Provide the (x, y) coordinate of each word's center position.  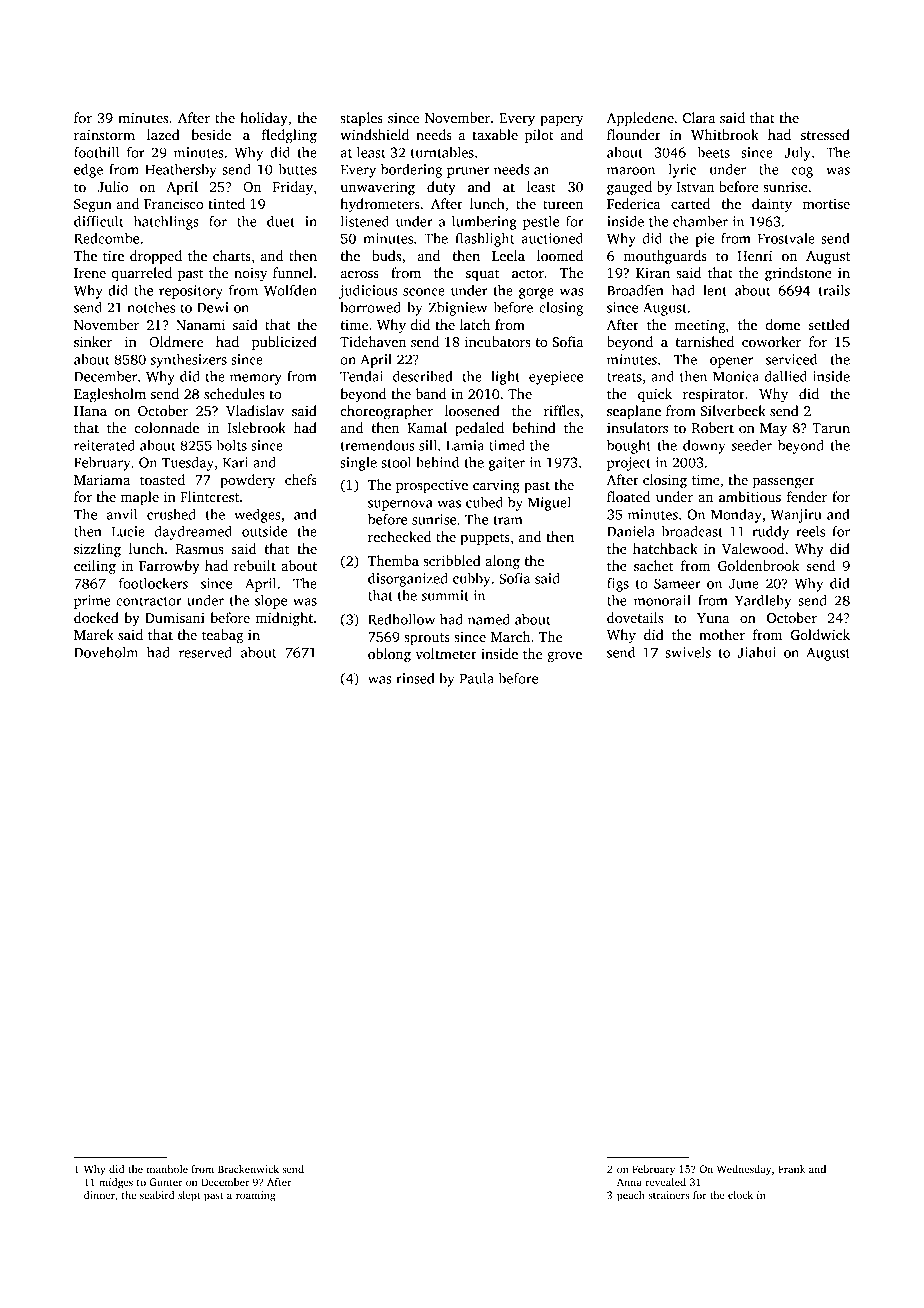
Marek (94, 634)
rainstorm (104, 135)
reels (810, 531)
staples (361, 119)
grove (564, 657)
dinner (99, 1195)
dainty (772, 205)
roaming (255, 1196)
